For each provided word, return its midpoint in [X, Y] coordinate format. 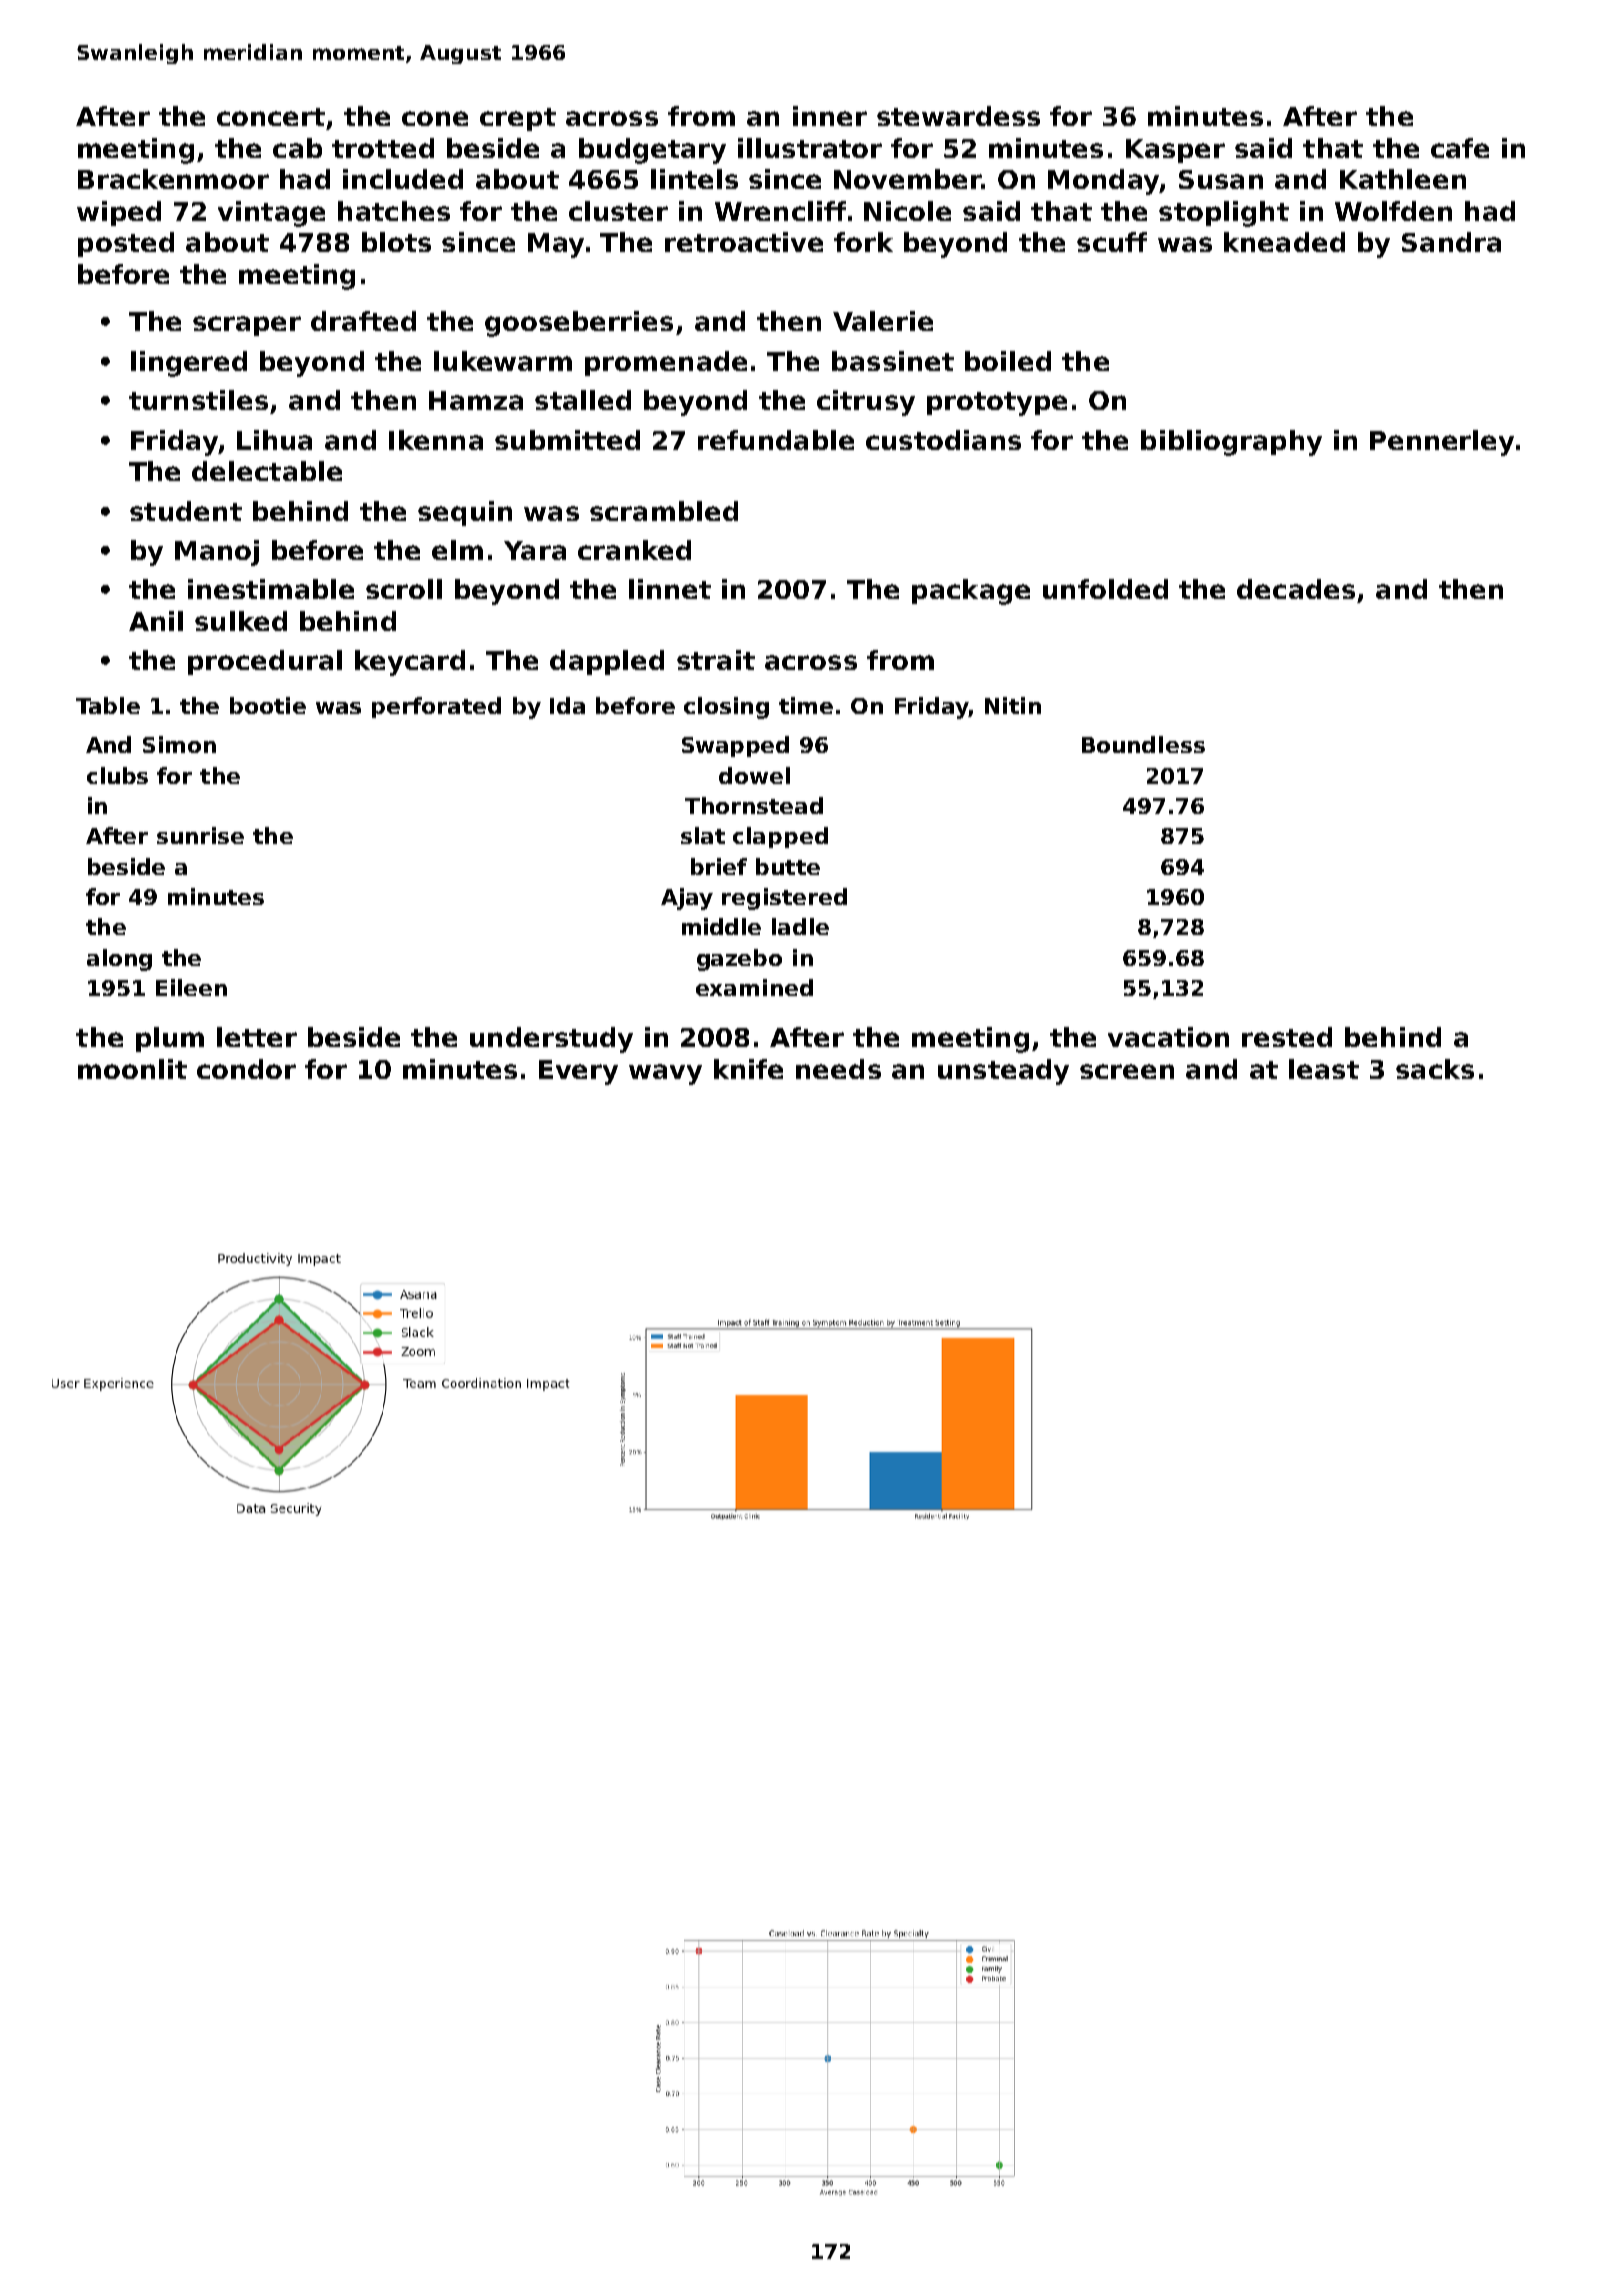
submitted [567, 440]
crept [518, 119]
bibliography [1231, 443]
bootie [268, 705]
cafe [1460, 148]
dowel [754, 775]
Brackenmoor [173, 179]
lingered [189, 364]
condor [246, 1069]
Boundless [1143, 744]
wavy [665, 1074]
